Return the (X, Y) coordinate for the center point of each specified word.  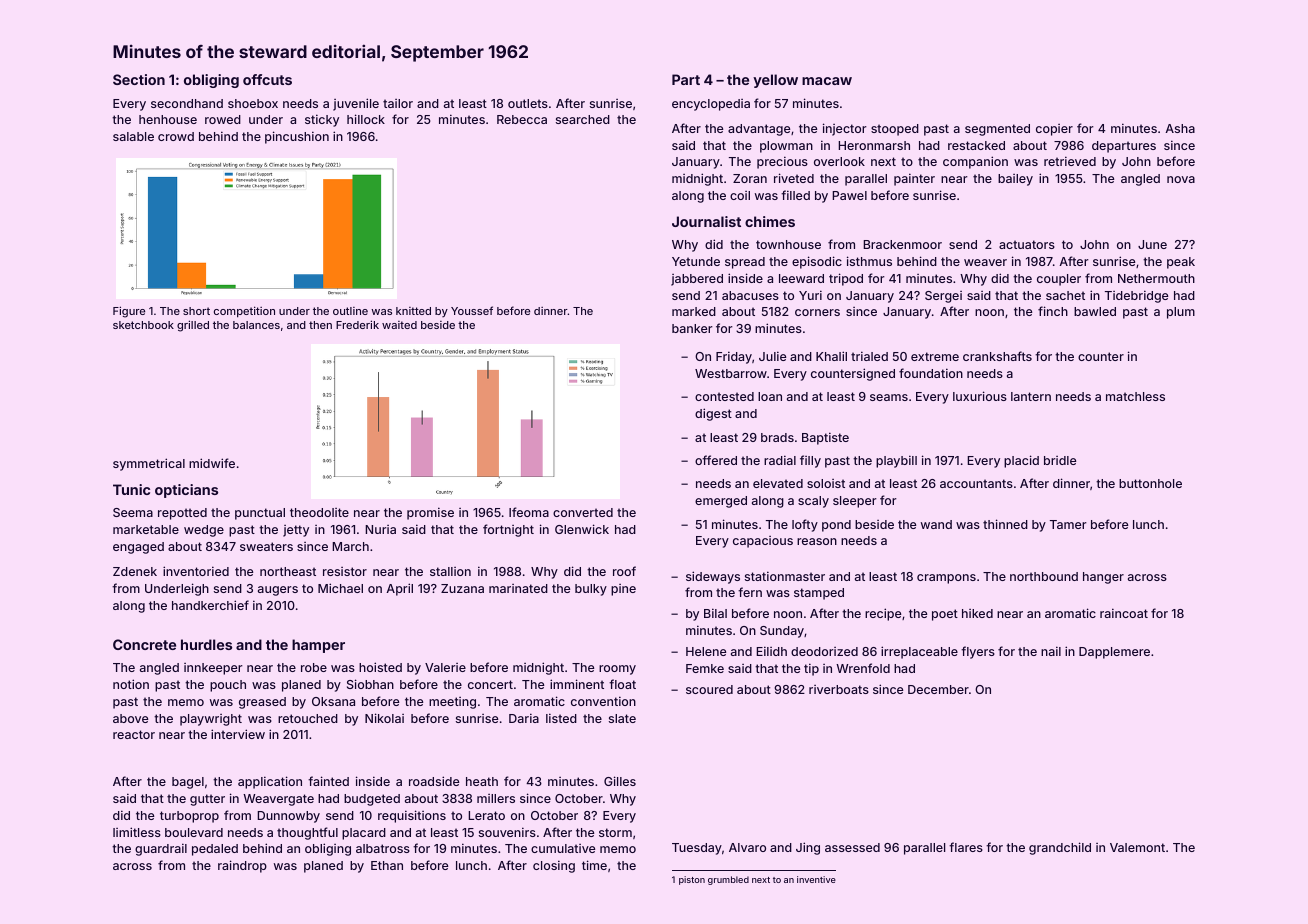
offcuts (267, 79)
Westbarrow (731, 373)
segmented (997, 130)
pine (623, 590)
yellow (775, 81)
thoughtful (307, 833)
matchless (1135, 396)
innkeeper (213, 669)
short (196, 311)
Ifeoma (529, 512)
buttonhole (1150, 483)
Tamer (1068, 524)
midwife (212, 463)
